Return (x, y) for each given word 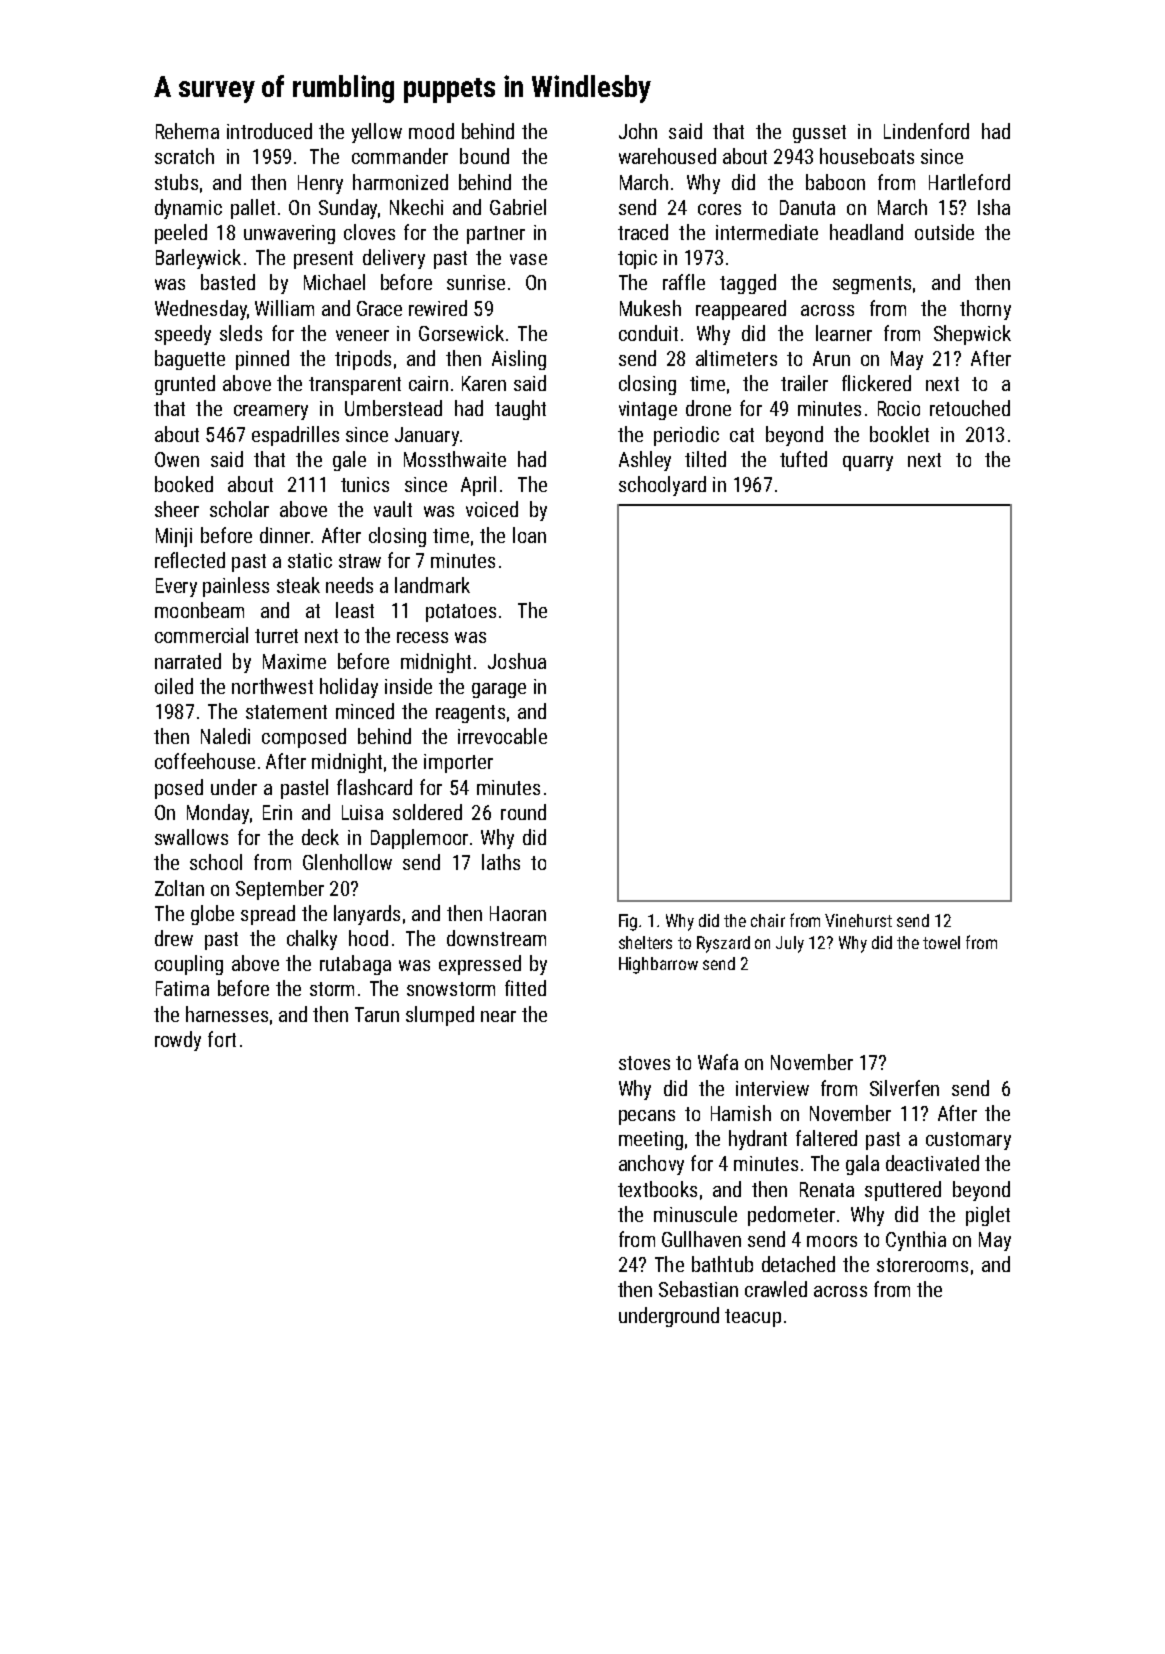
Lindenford (926, 131)
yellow (377, 133)
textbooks (657, 1189)
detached (798, 1264)
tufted (803, 459)
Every (176, 587)
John (638, 131)
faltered (826, 1138)
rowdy (178, 1041)
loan (529, 535)
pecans (647, 1117)
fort (222, 1039)
